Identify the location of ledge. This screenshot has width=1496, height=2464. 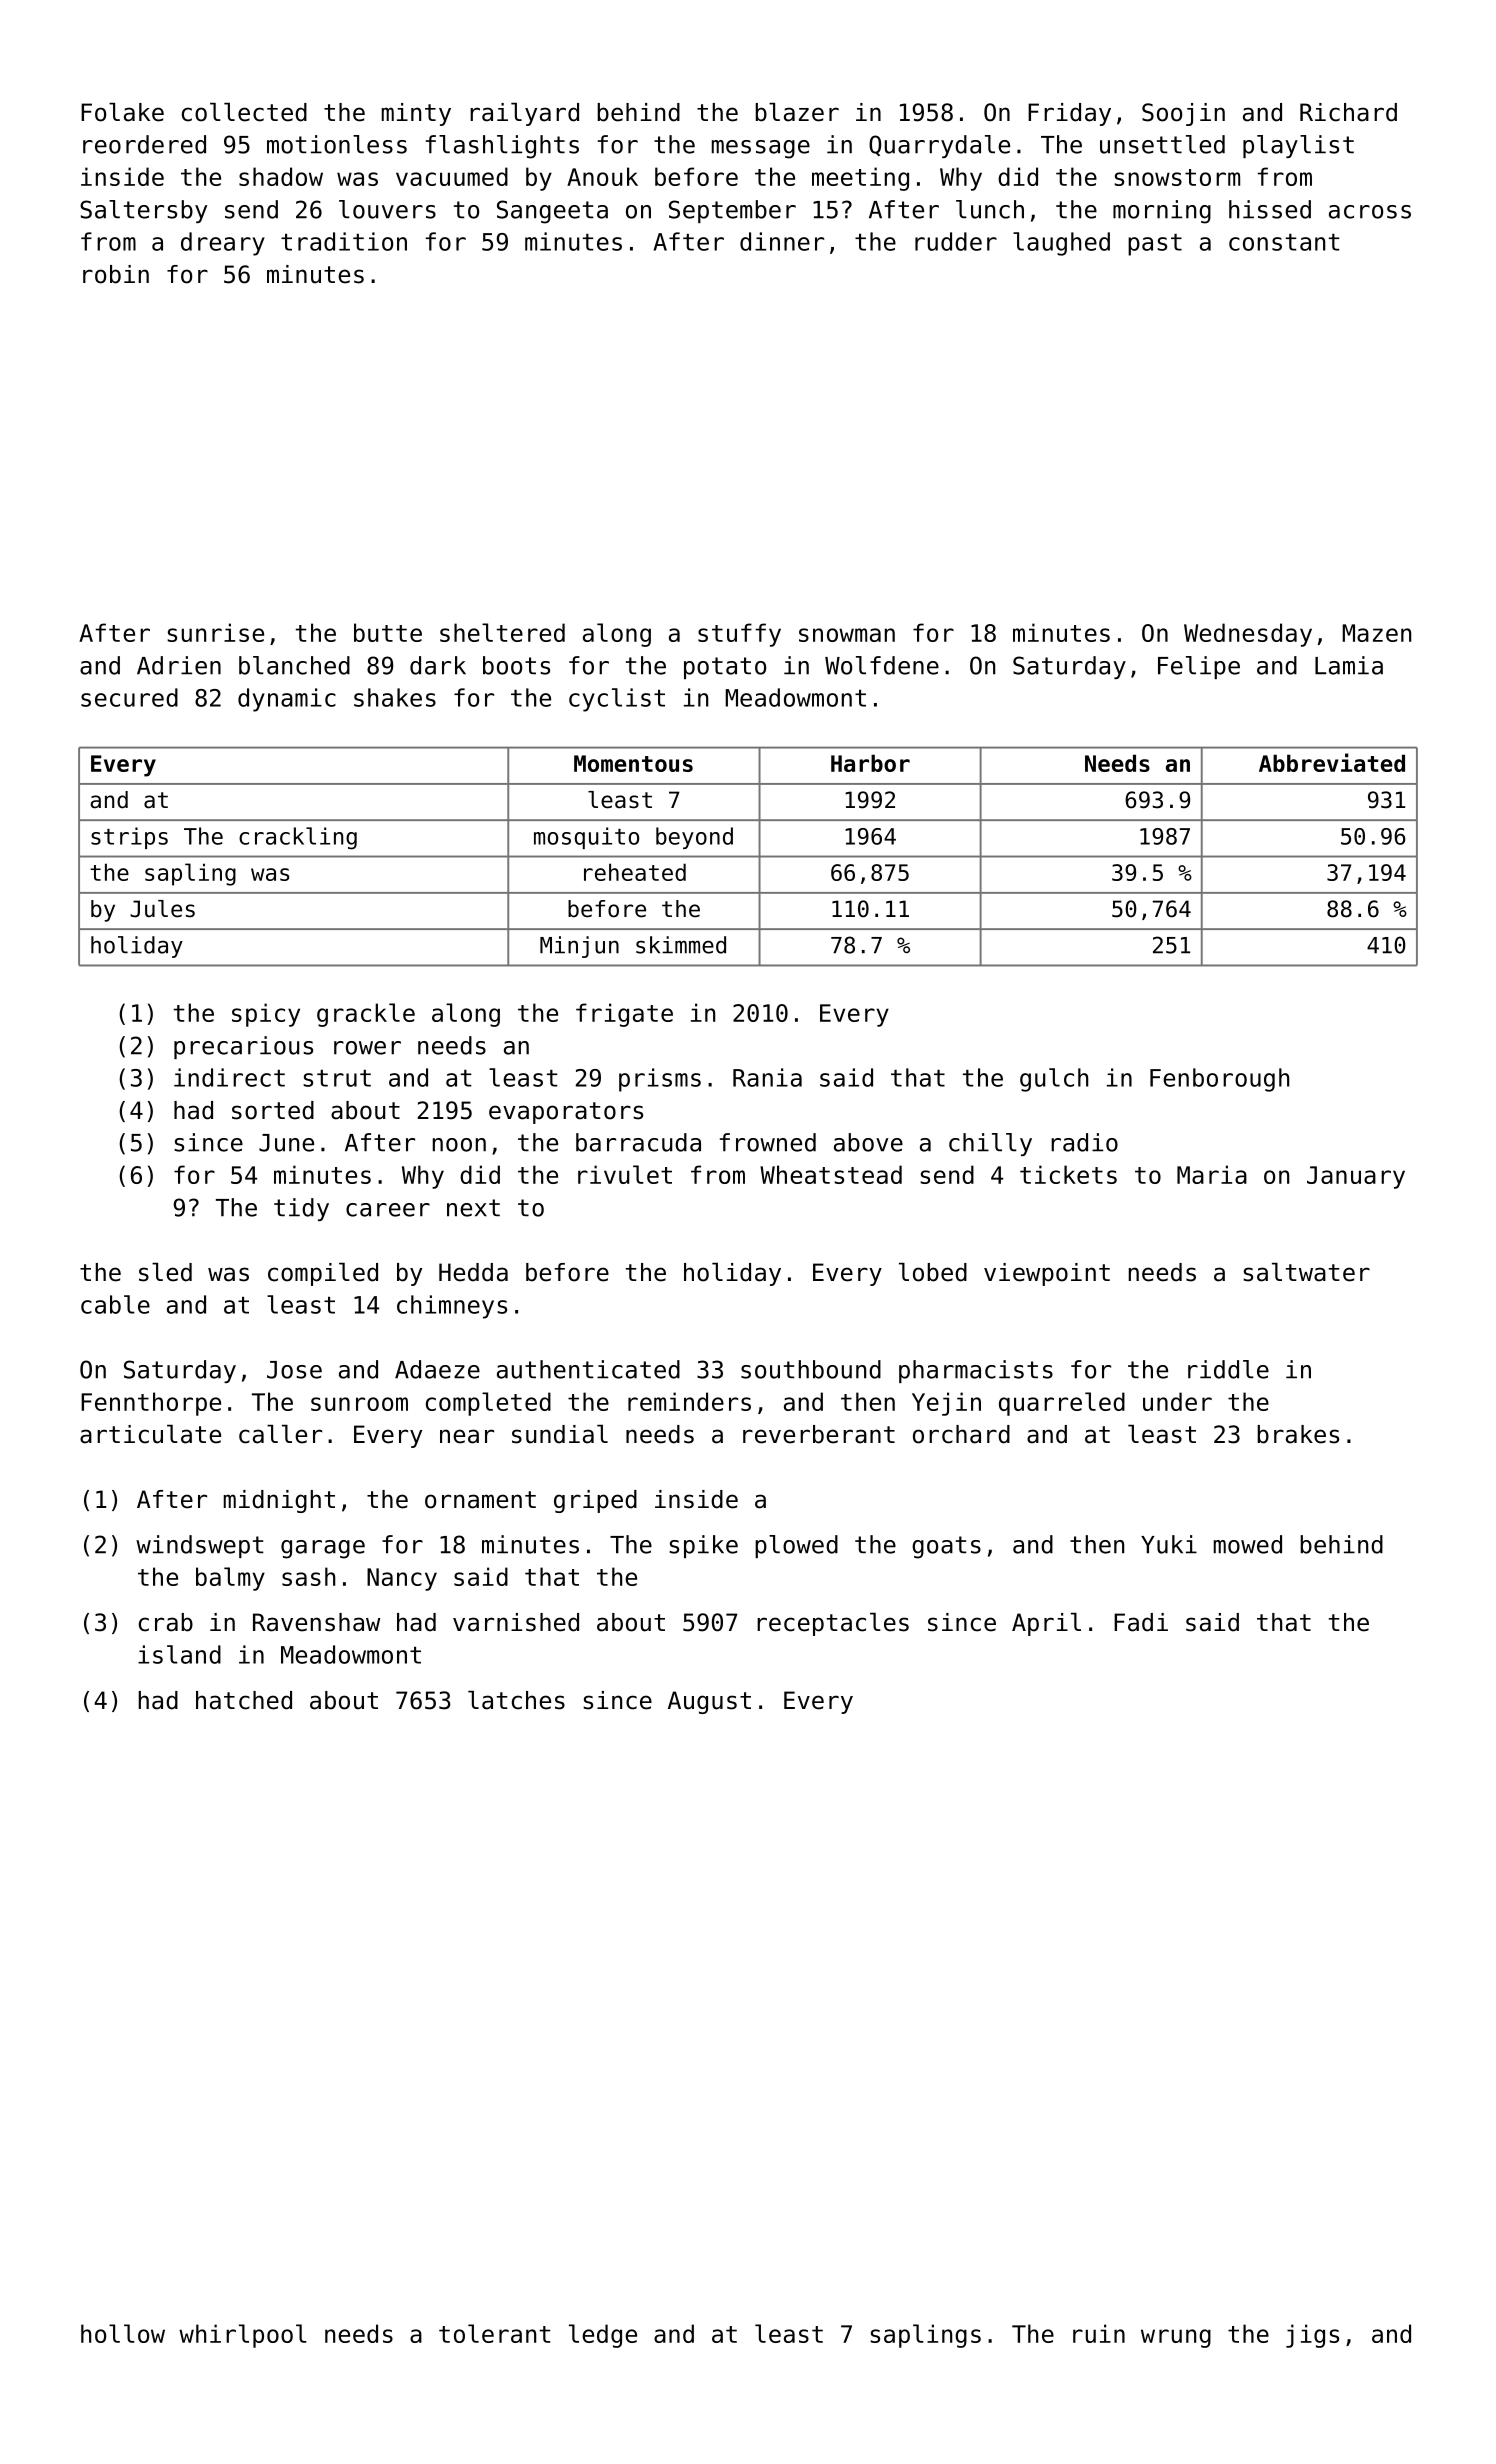
(603, 2336).
